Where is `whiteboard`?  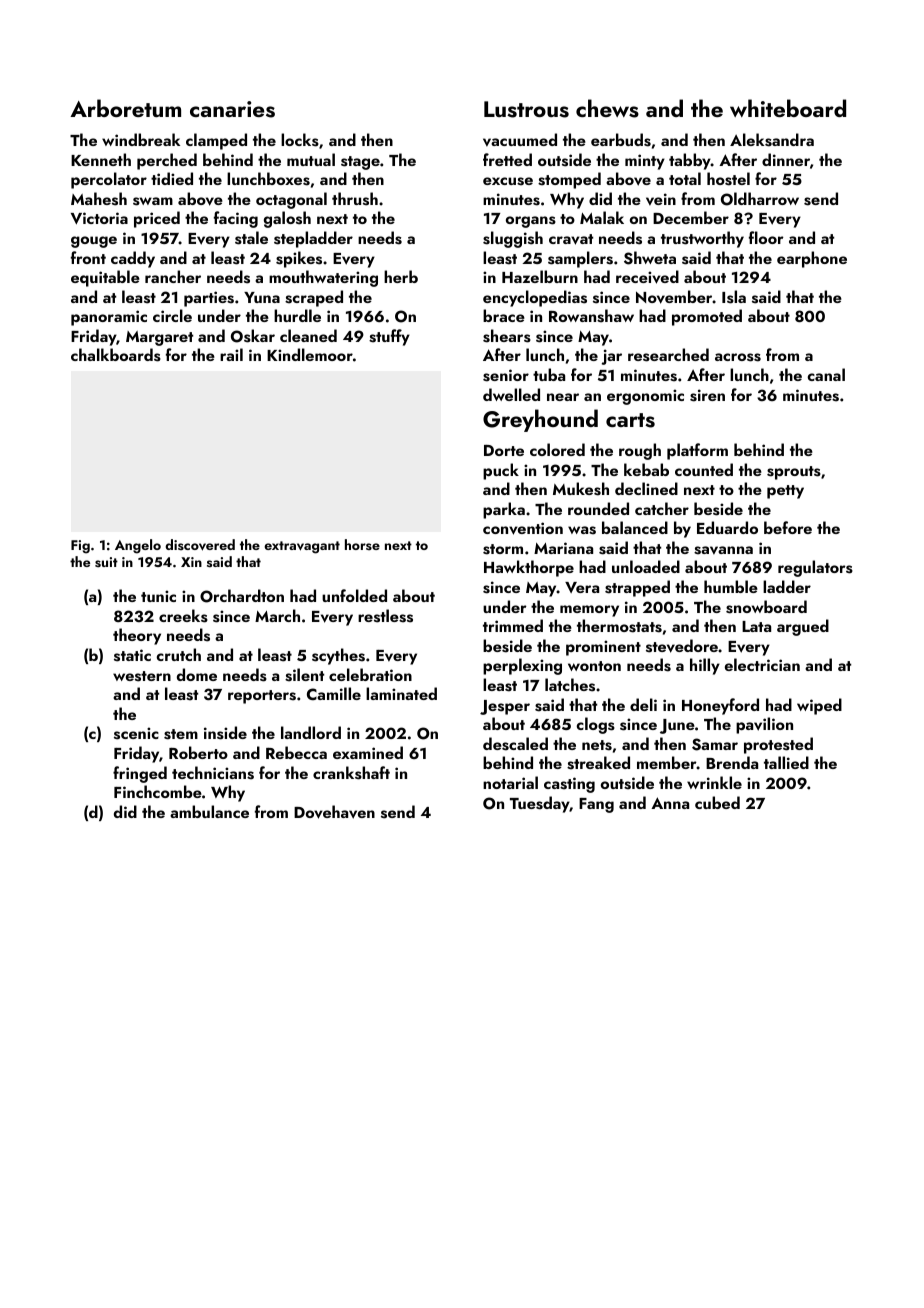
whiteboard is located at coordinates (788, 108).
